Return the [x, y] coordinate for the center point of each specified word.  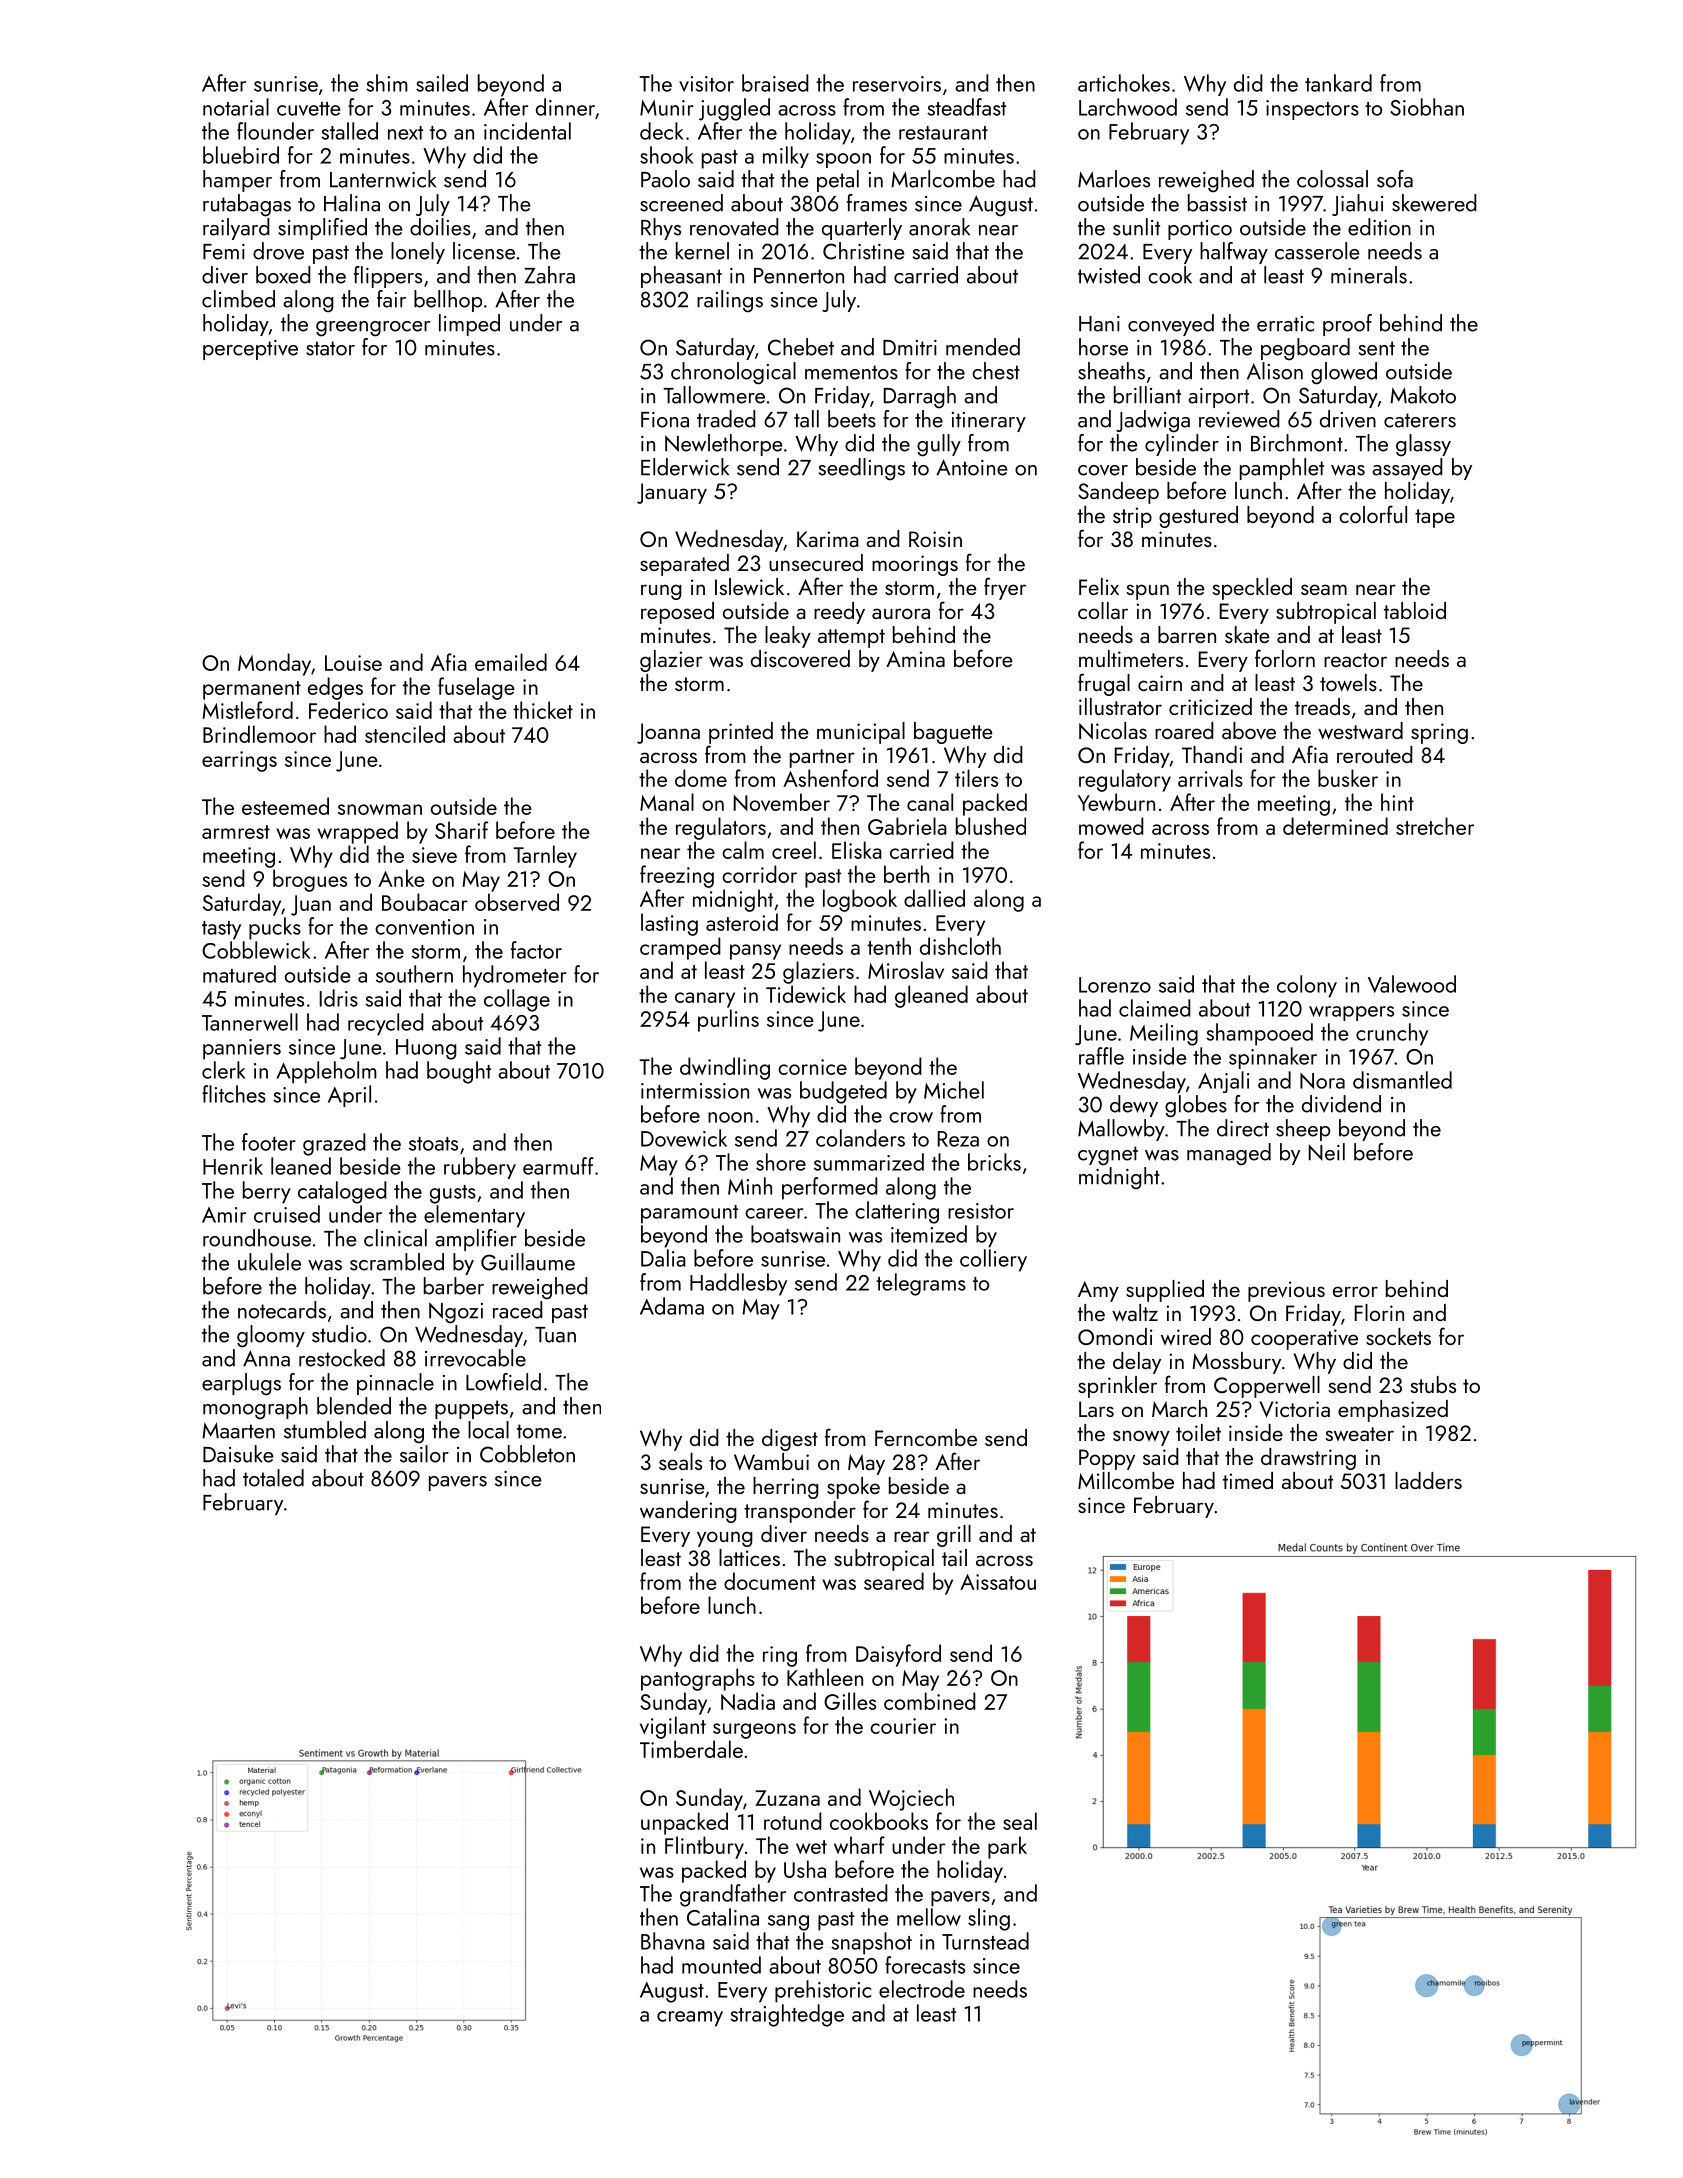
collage [517, 1000]
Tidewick [806, 994]
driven [1348, 419]
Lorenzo [1115, 985]
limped [469, 325]
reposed [677, 613]
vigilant [673, 1727]
